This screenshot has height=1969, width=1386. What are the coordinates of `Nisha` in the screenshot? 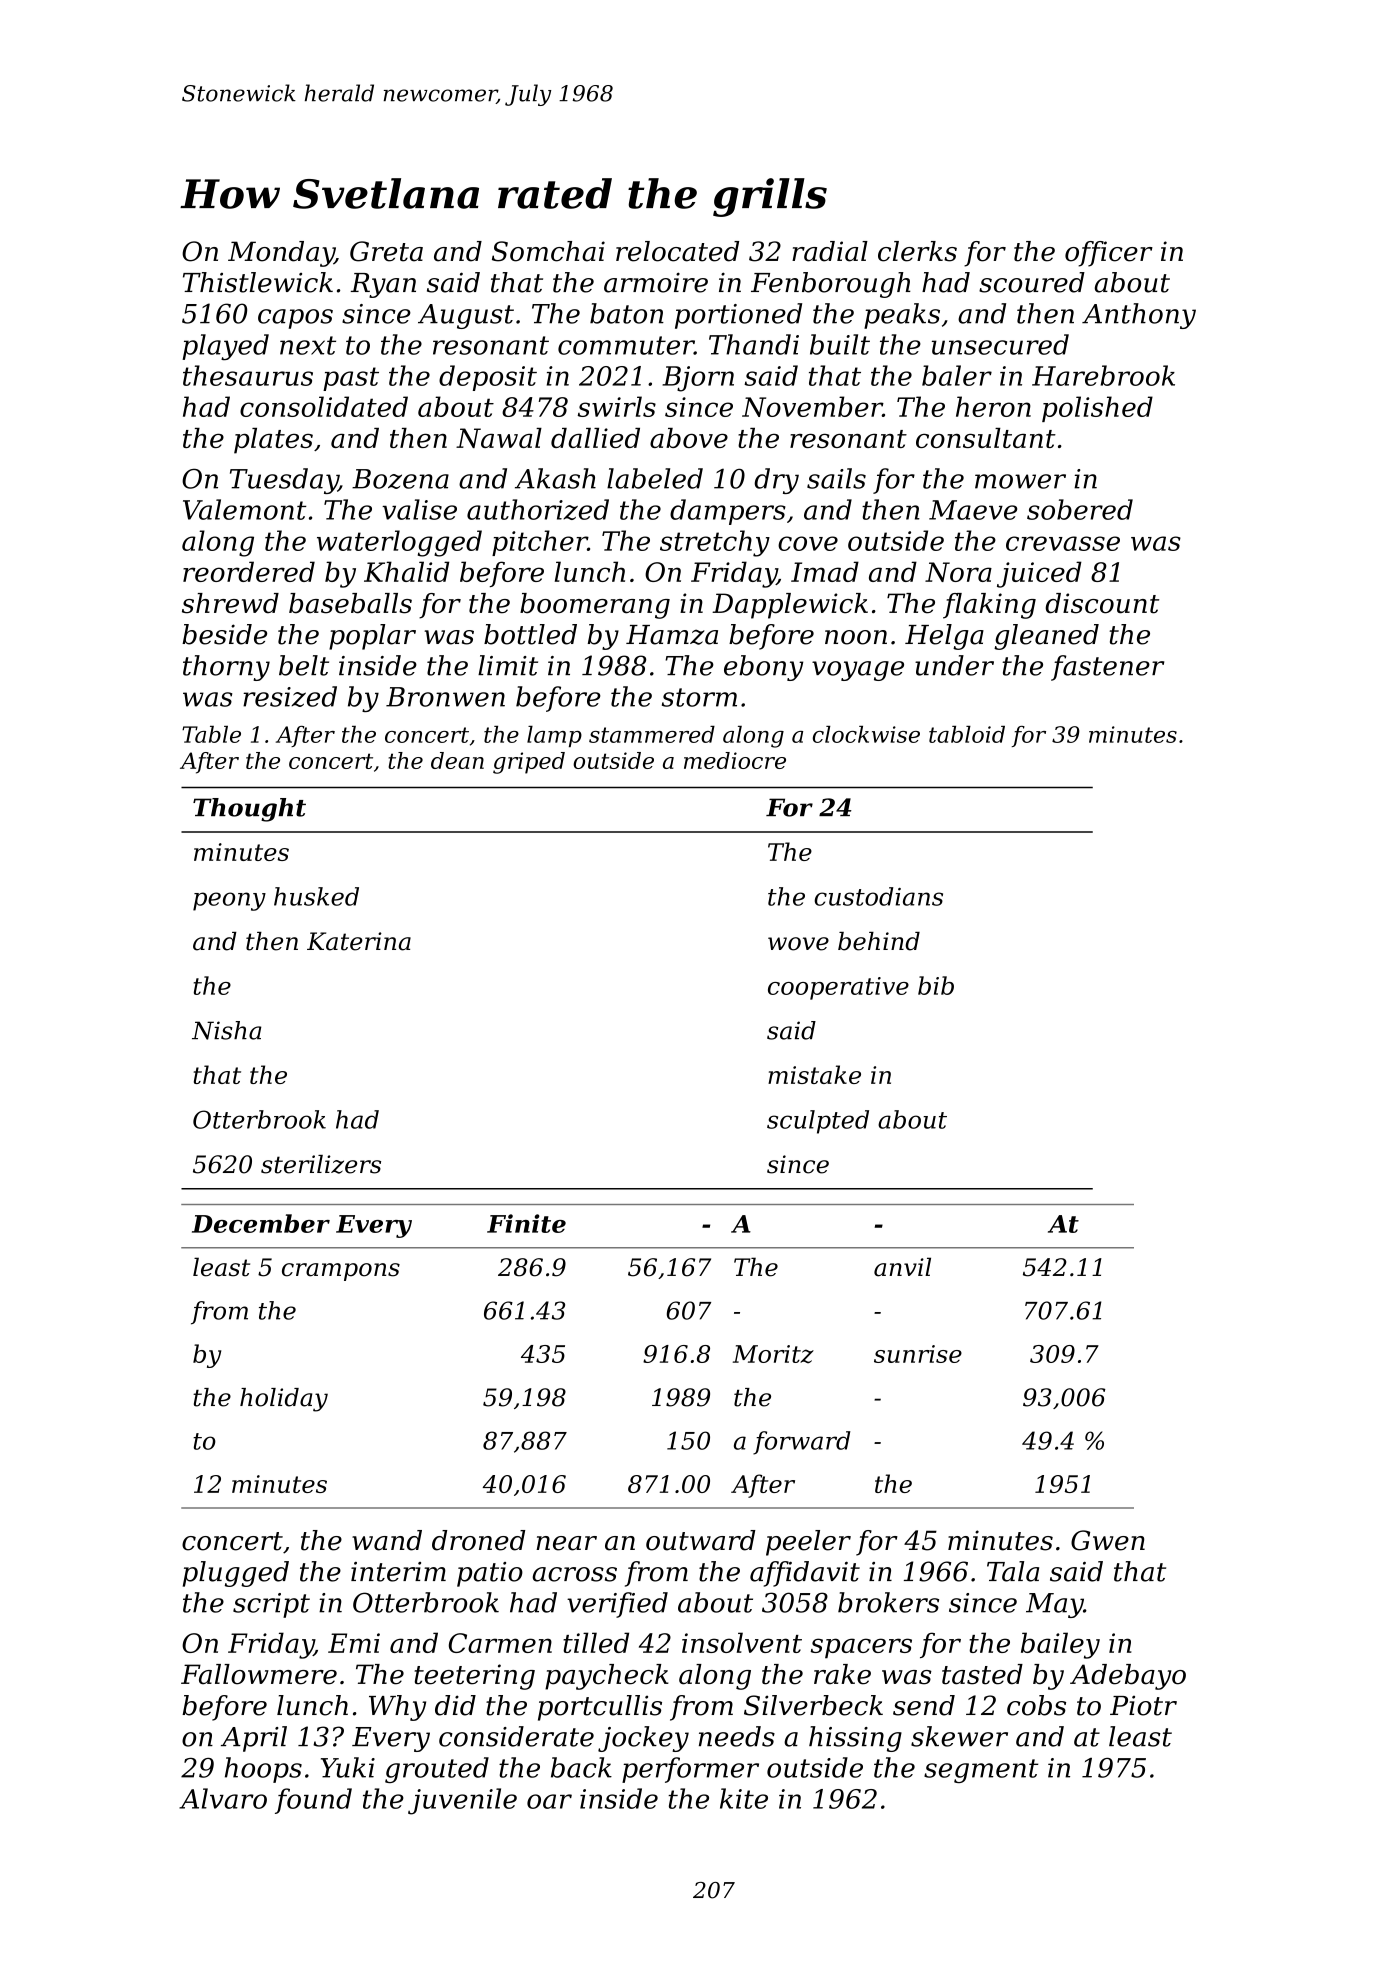 It's located at (226, 1030).
